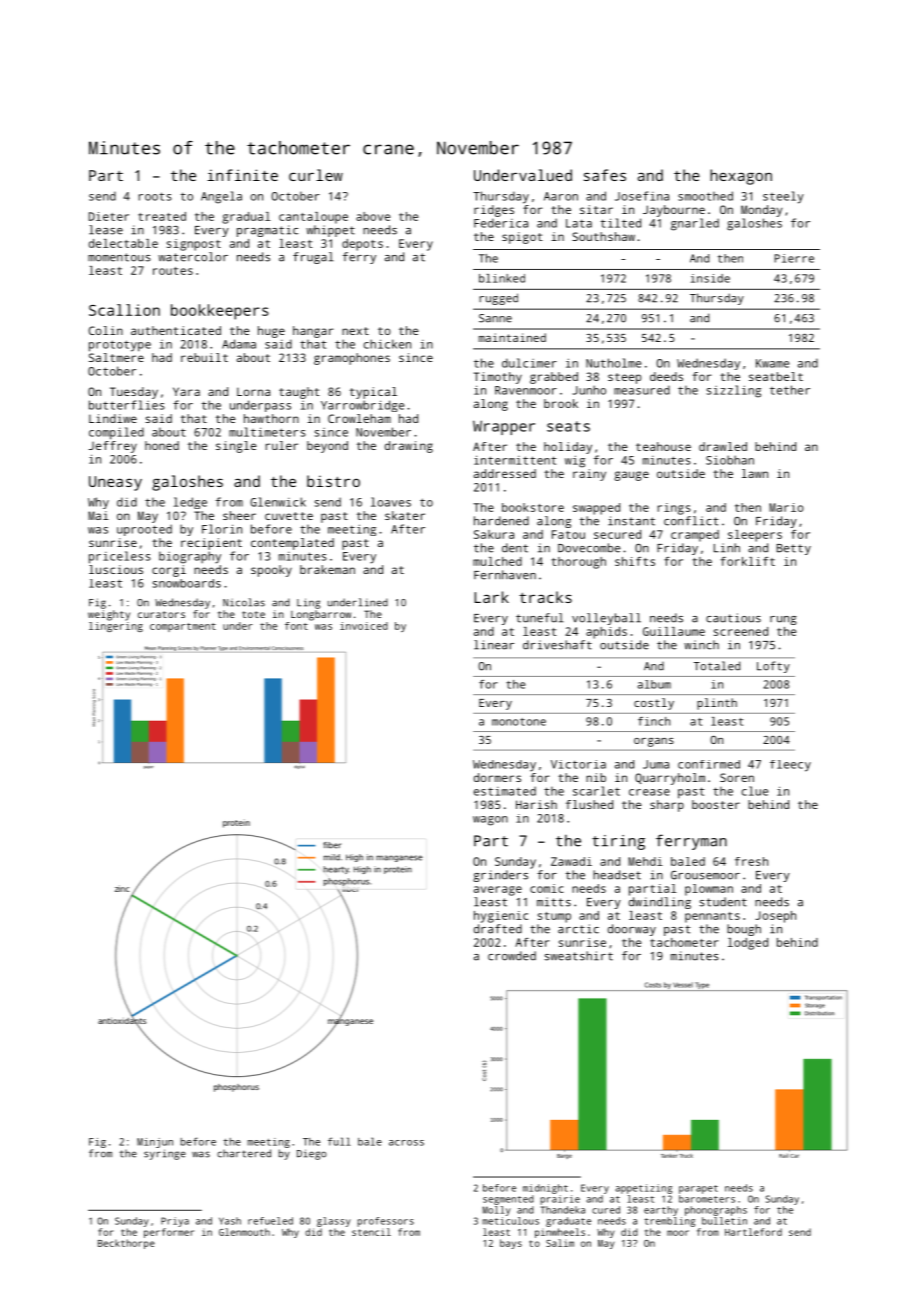 Image resolution: width=908 pixels, height=1316 pixels. I want to click on depots, so click(362, 245).
